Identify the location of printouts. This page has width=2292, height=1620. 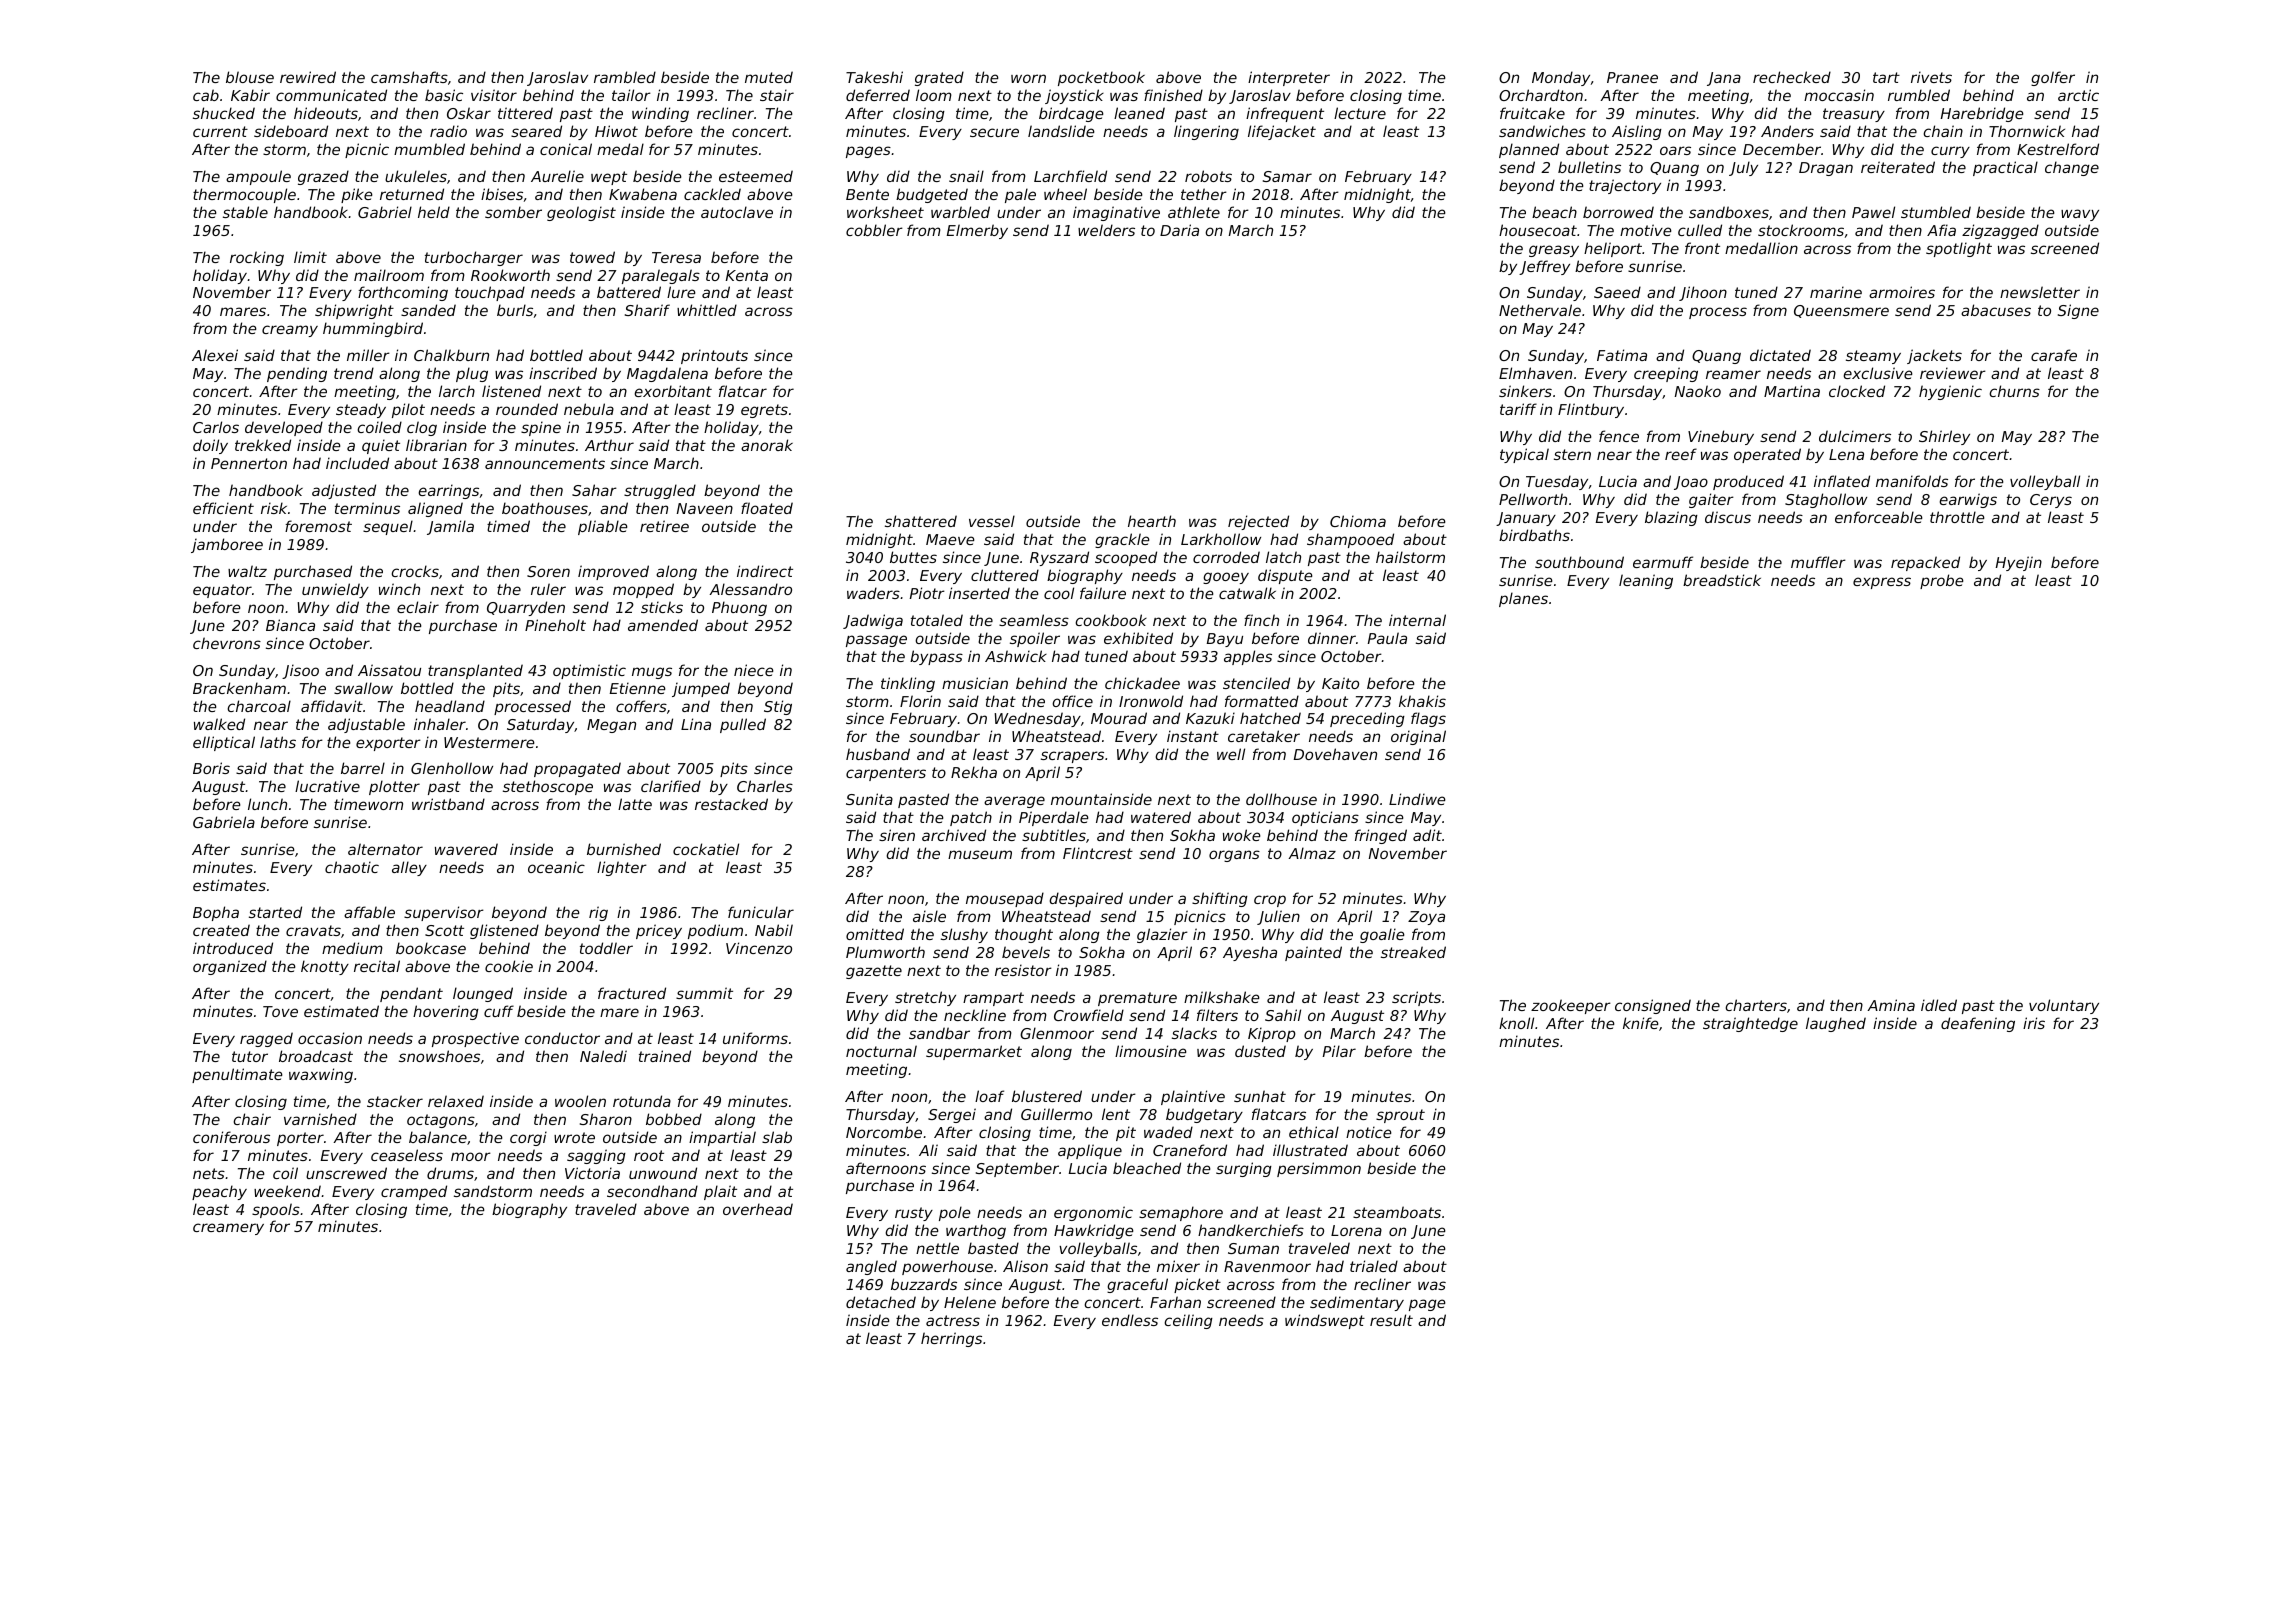
(714, 356).
